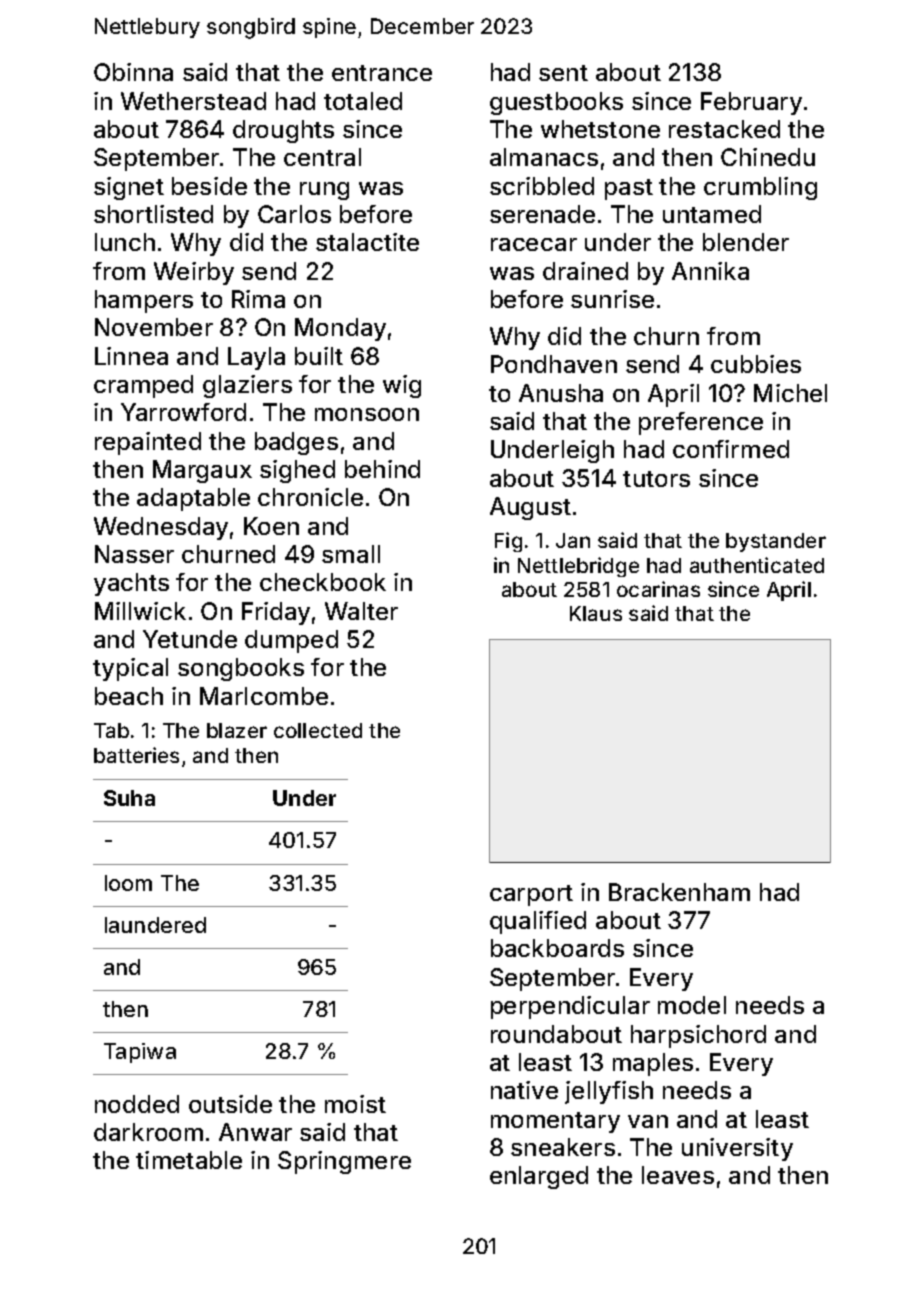 Image resolution: width=924 pixels, height=1311 pixels. I want to click on model, so click(692, 1005).
